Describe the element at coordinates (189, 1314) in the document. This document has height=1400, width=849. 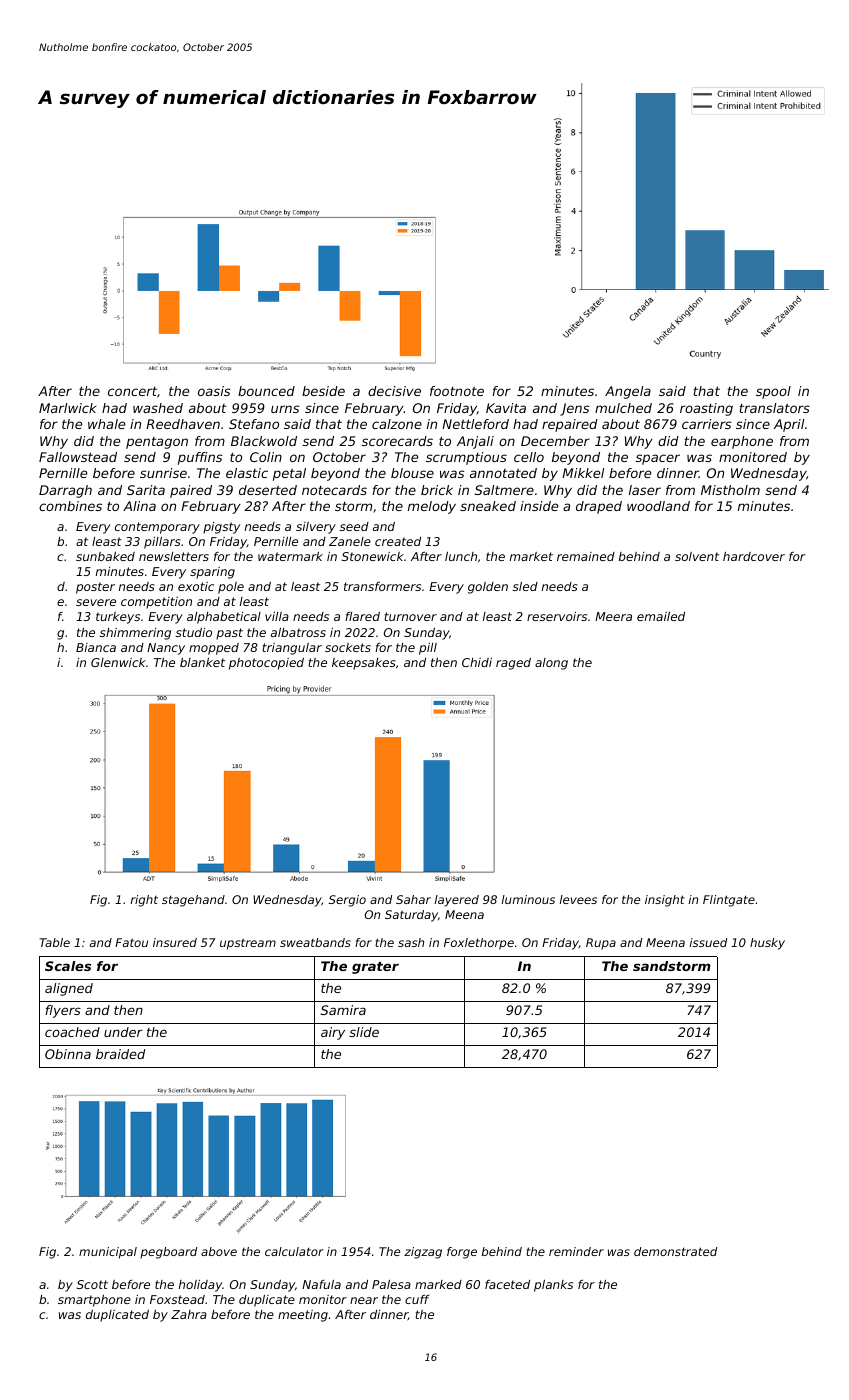
I see `Zahra` at that location.
